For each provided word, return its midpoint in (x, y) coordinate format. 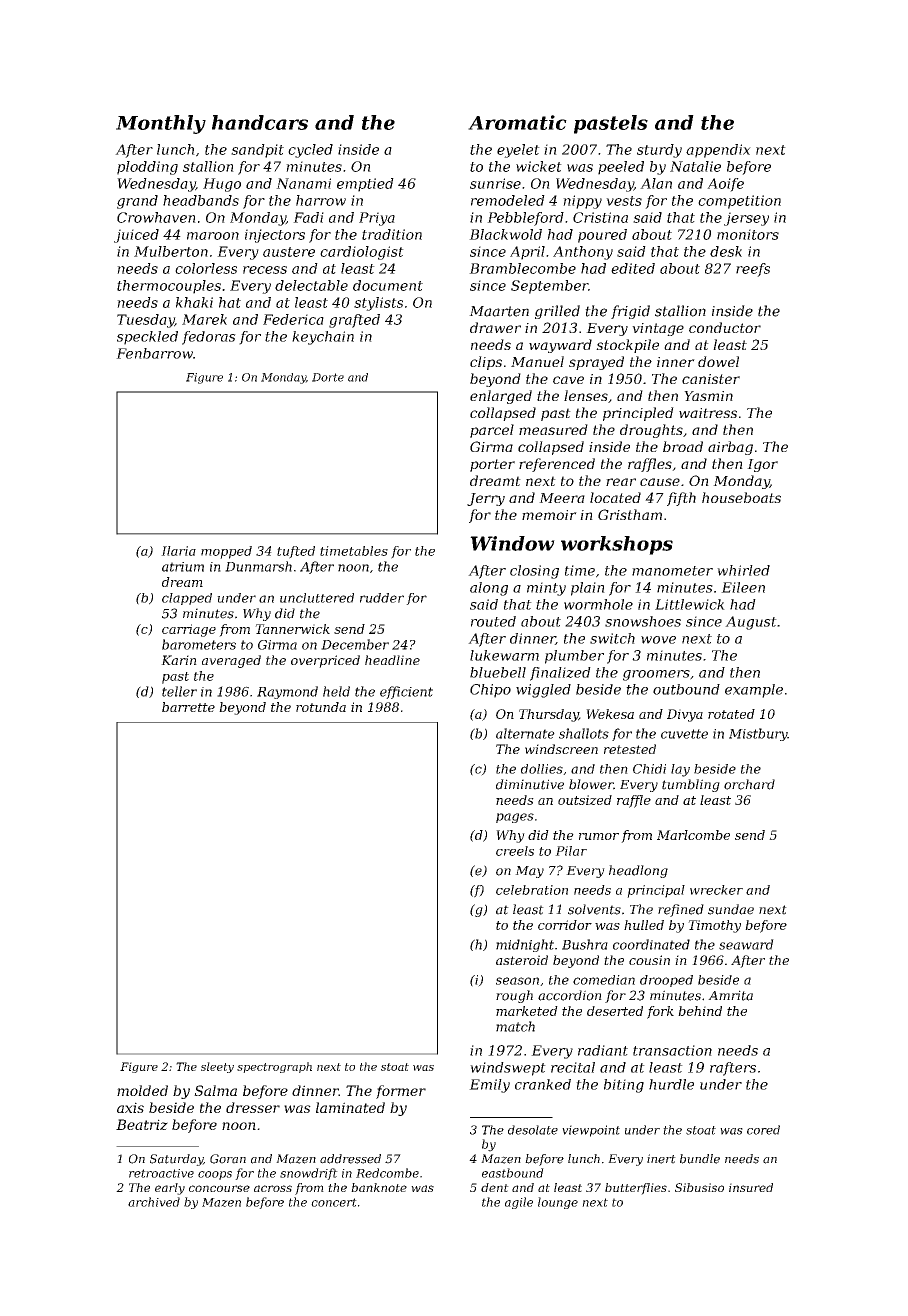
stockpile (627, 346)
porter (492, 465)
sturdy (659, 151)
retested (630, 749)
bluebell (498, 672)
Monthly (161, 124)
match (515, 1026)
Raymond (287, 692)
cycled (310, 151)
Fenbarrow (154, 353)
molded (142, 1090)
